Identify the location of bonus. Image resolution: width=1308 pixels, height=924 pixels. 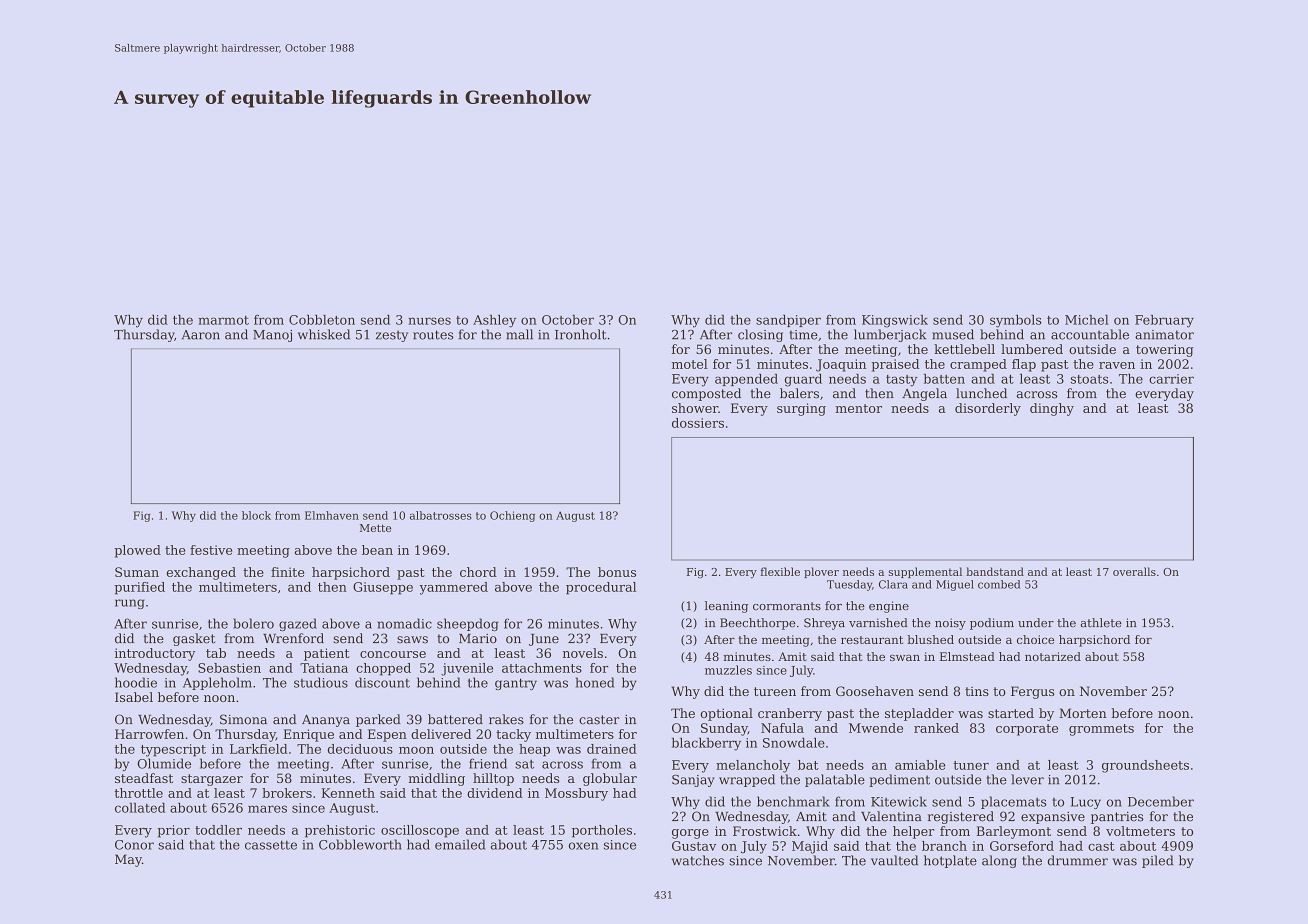
(617, 572).
